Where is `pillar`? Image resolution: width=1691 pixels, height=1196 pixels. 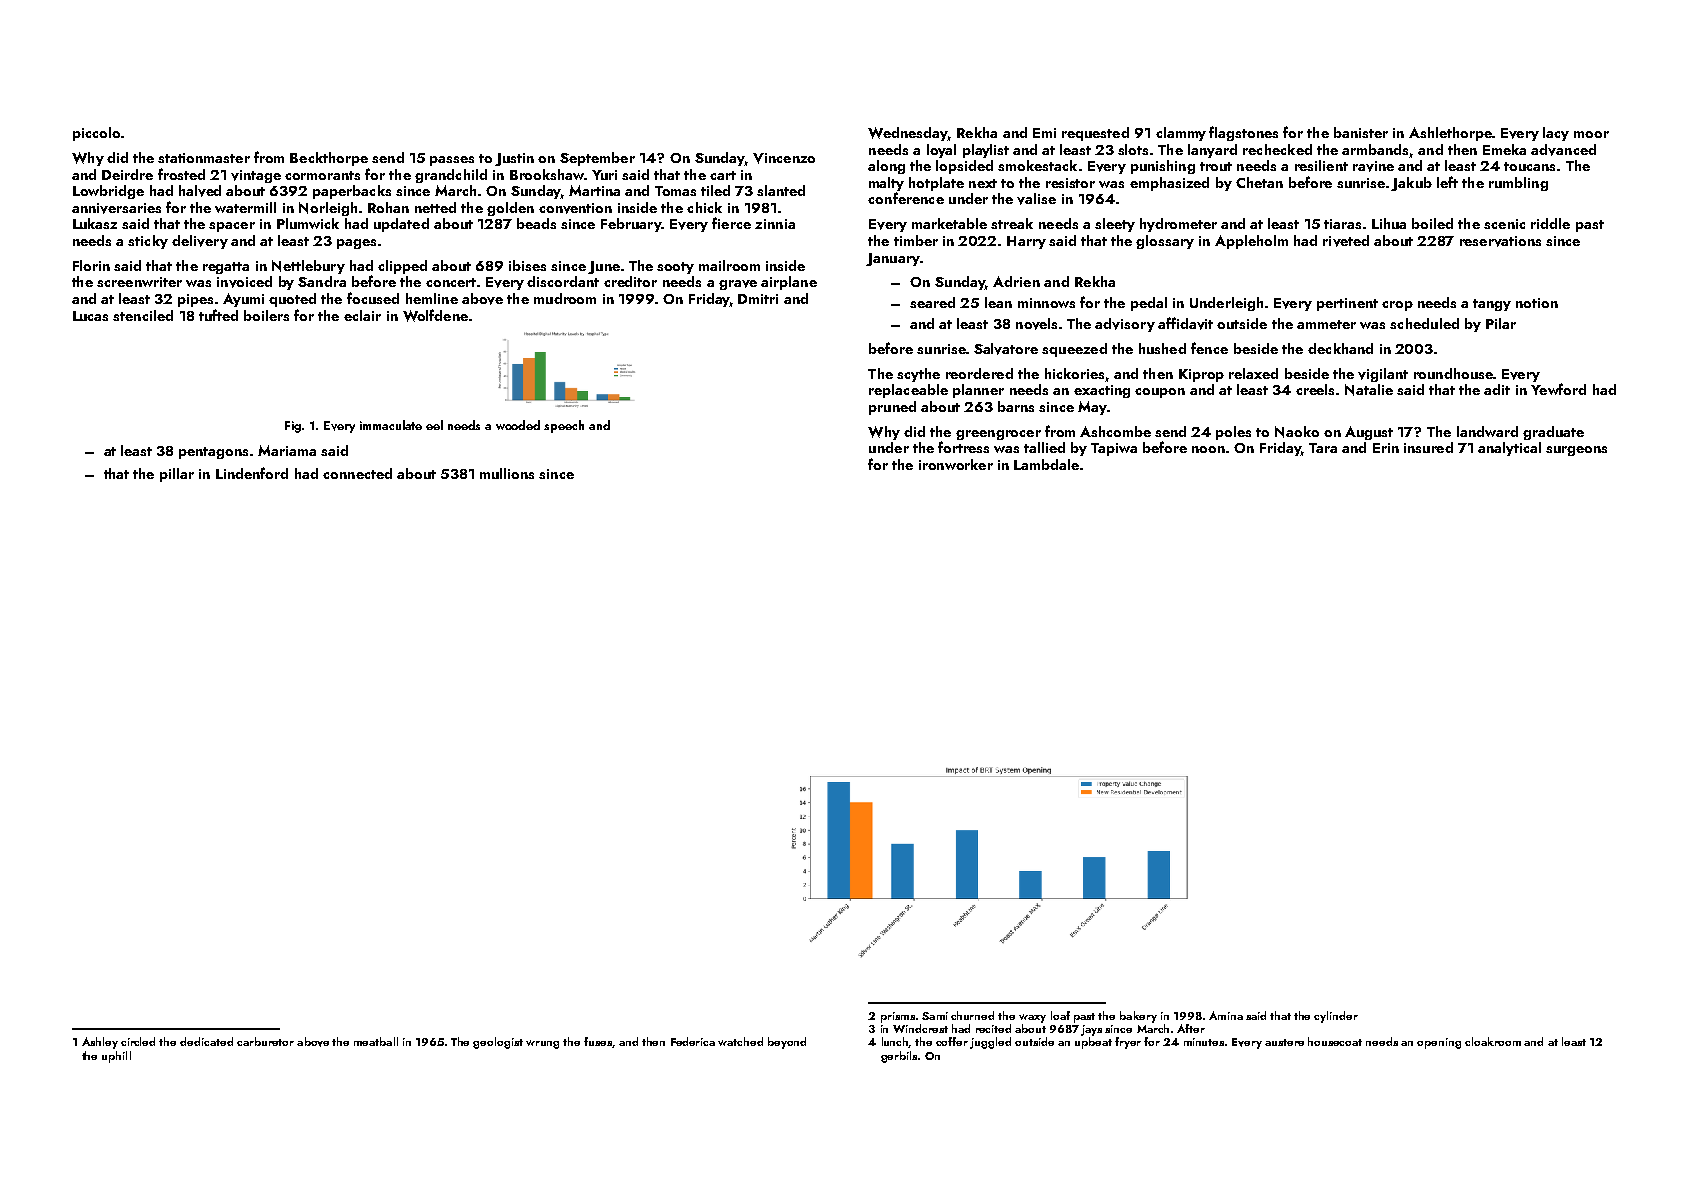
pillar is located at coordinates (177, 475).
